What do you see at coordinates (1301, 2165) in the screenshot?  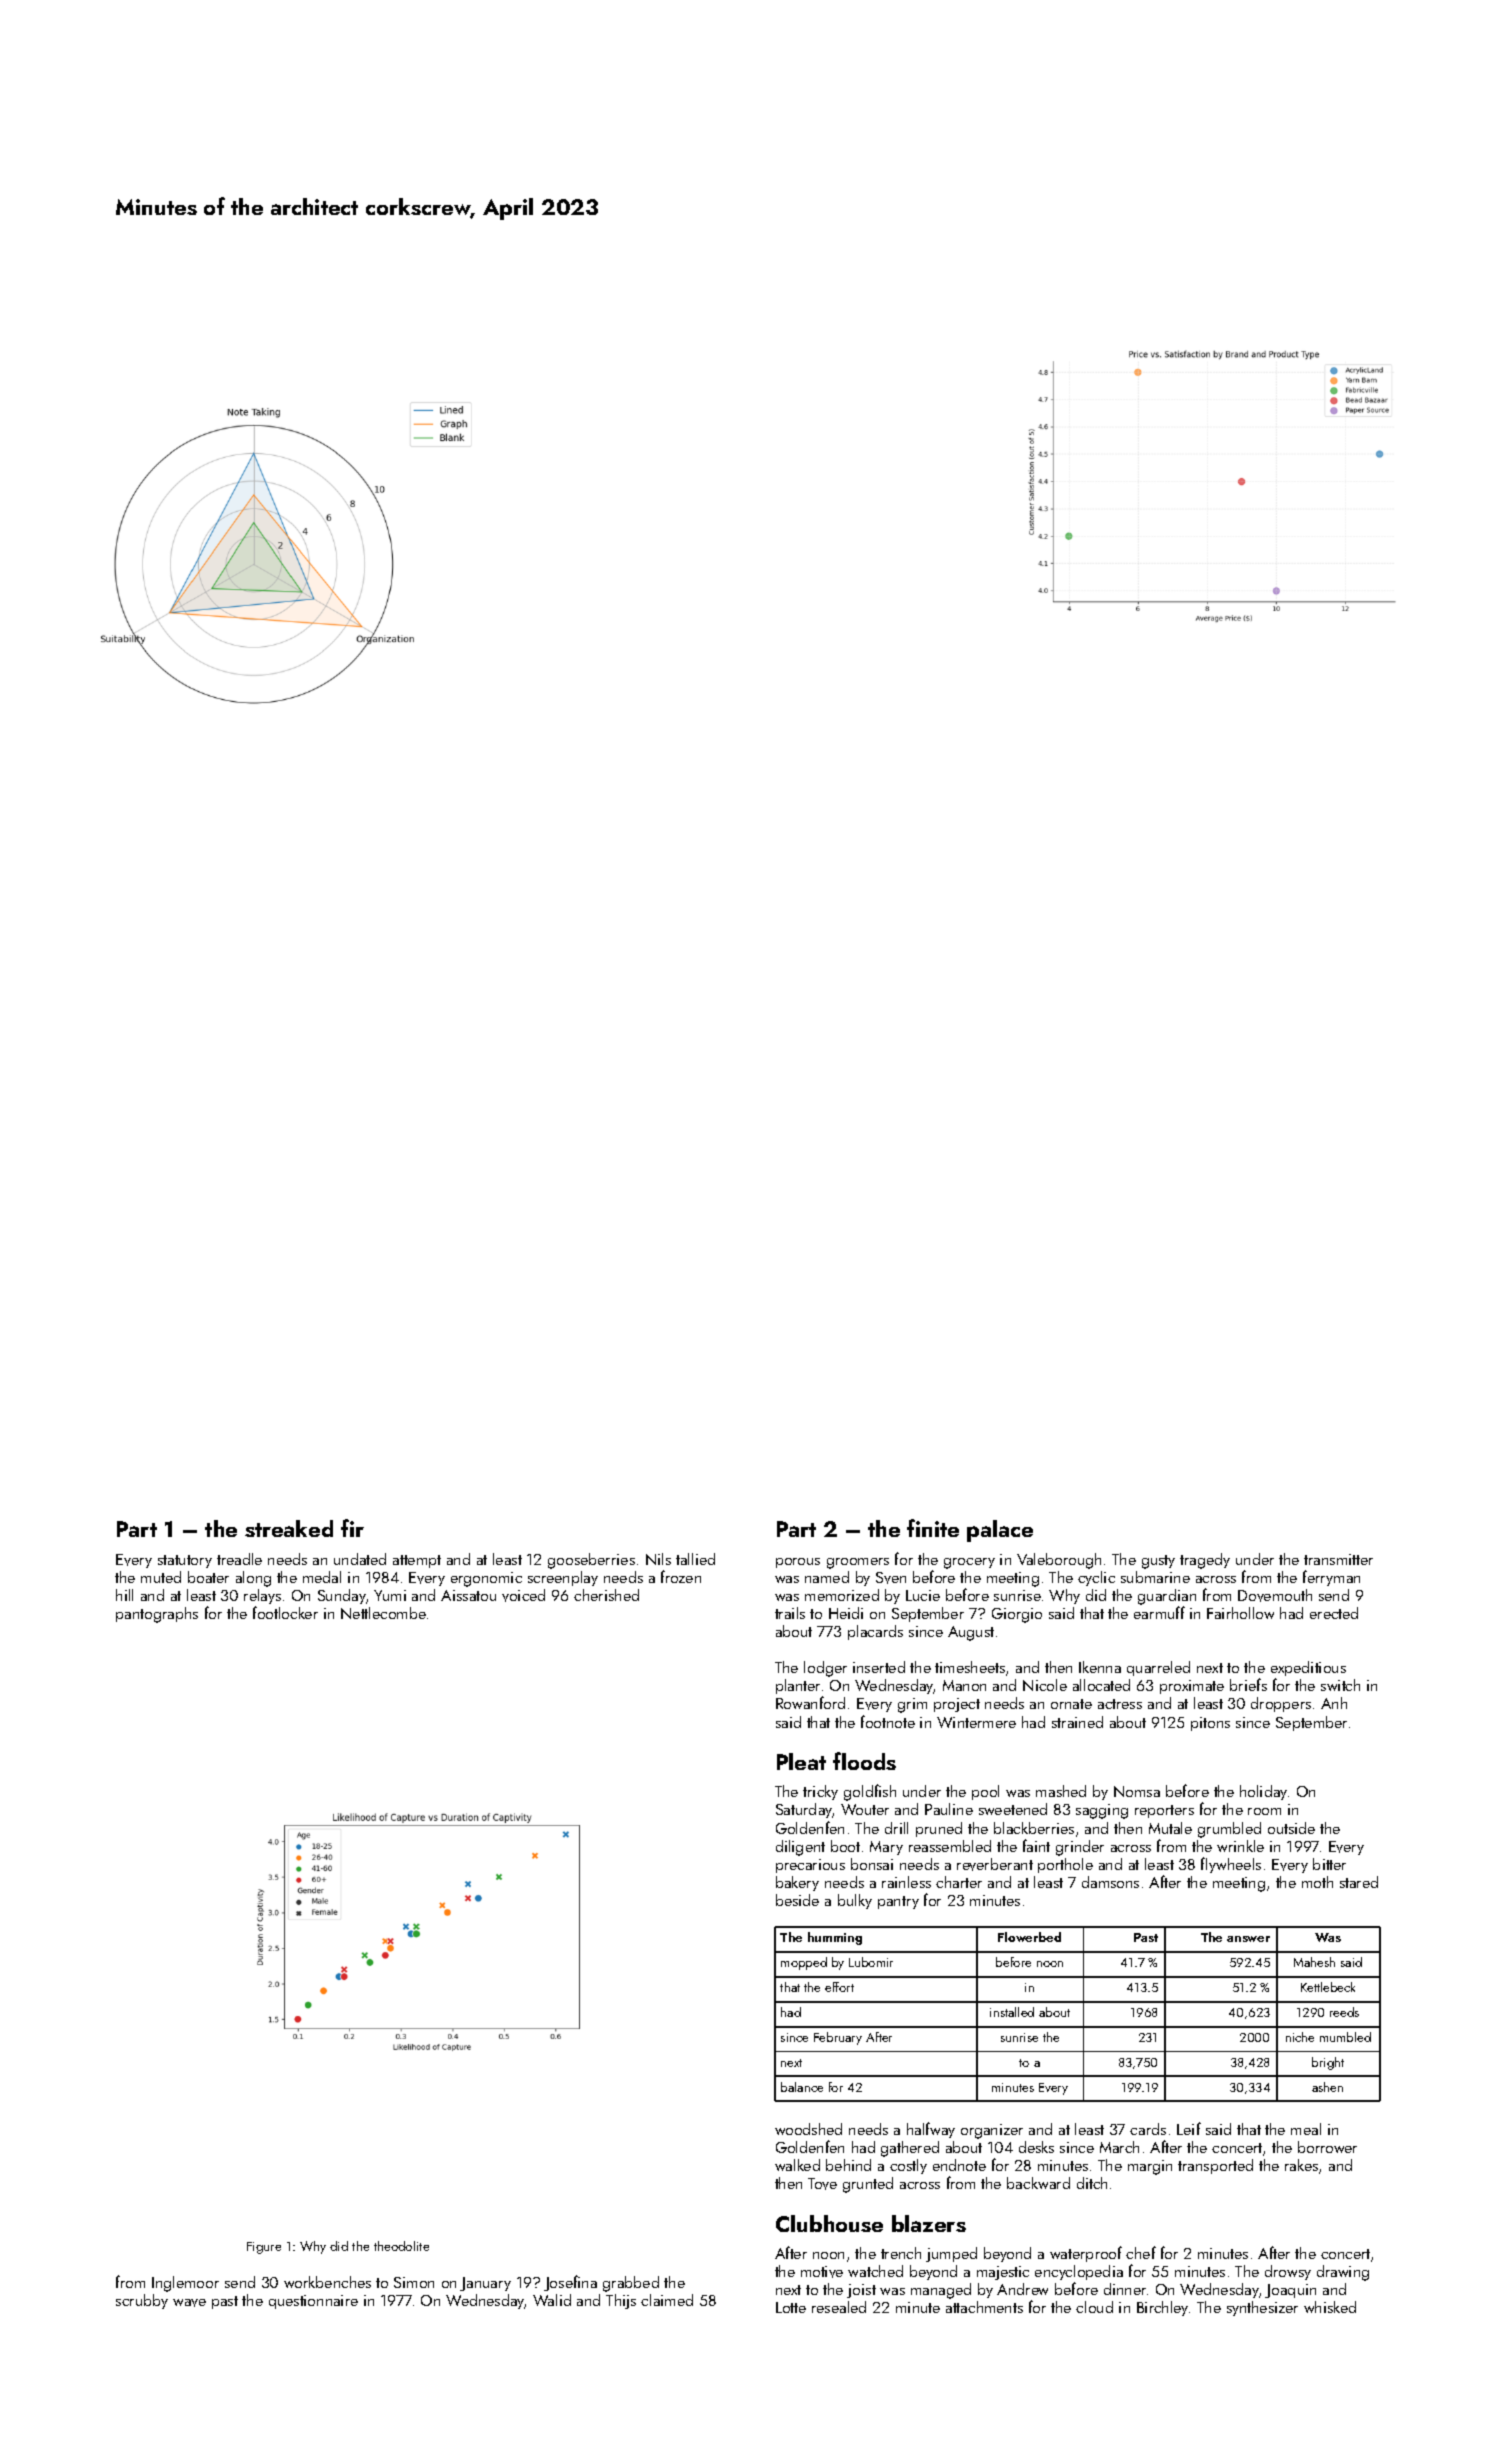 I see `rakes` at bounding box center [1301, 2165].
